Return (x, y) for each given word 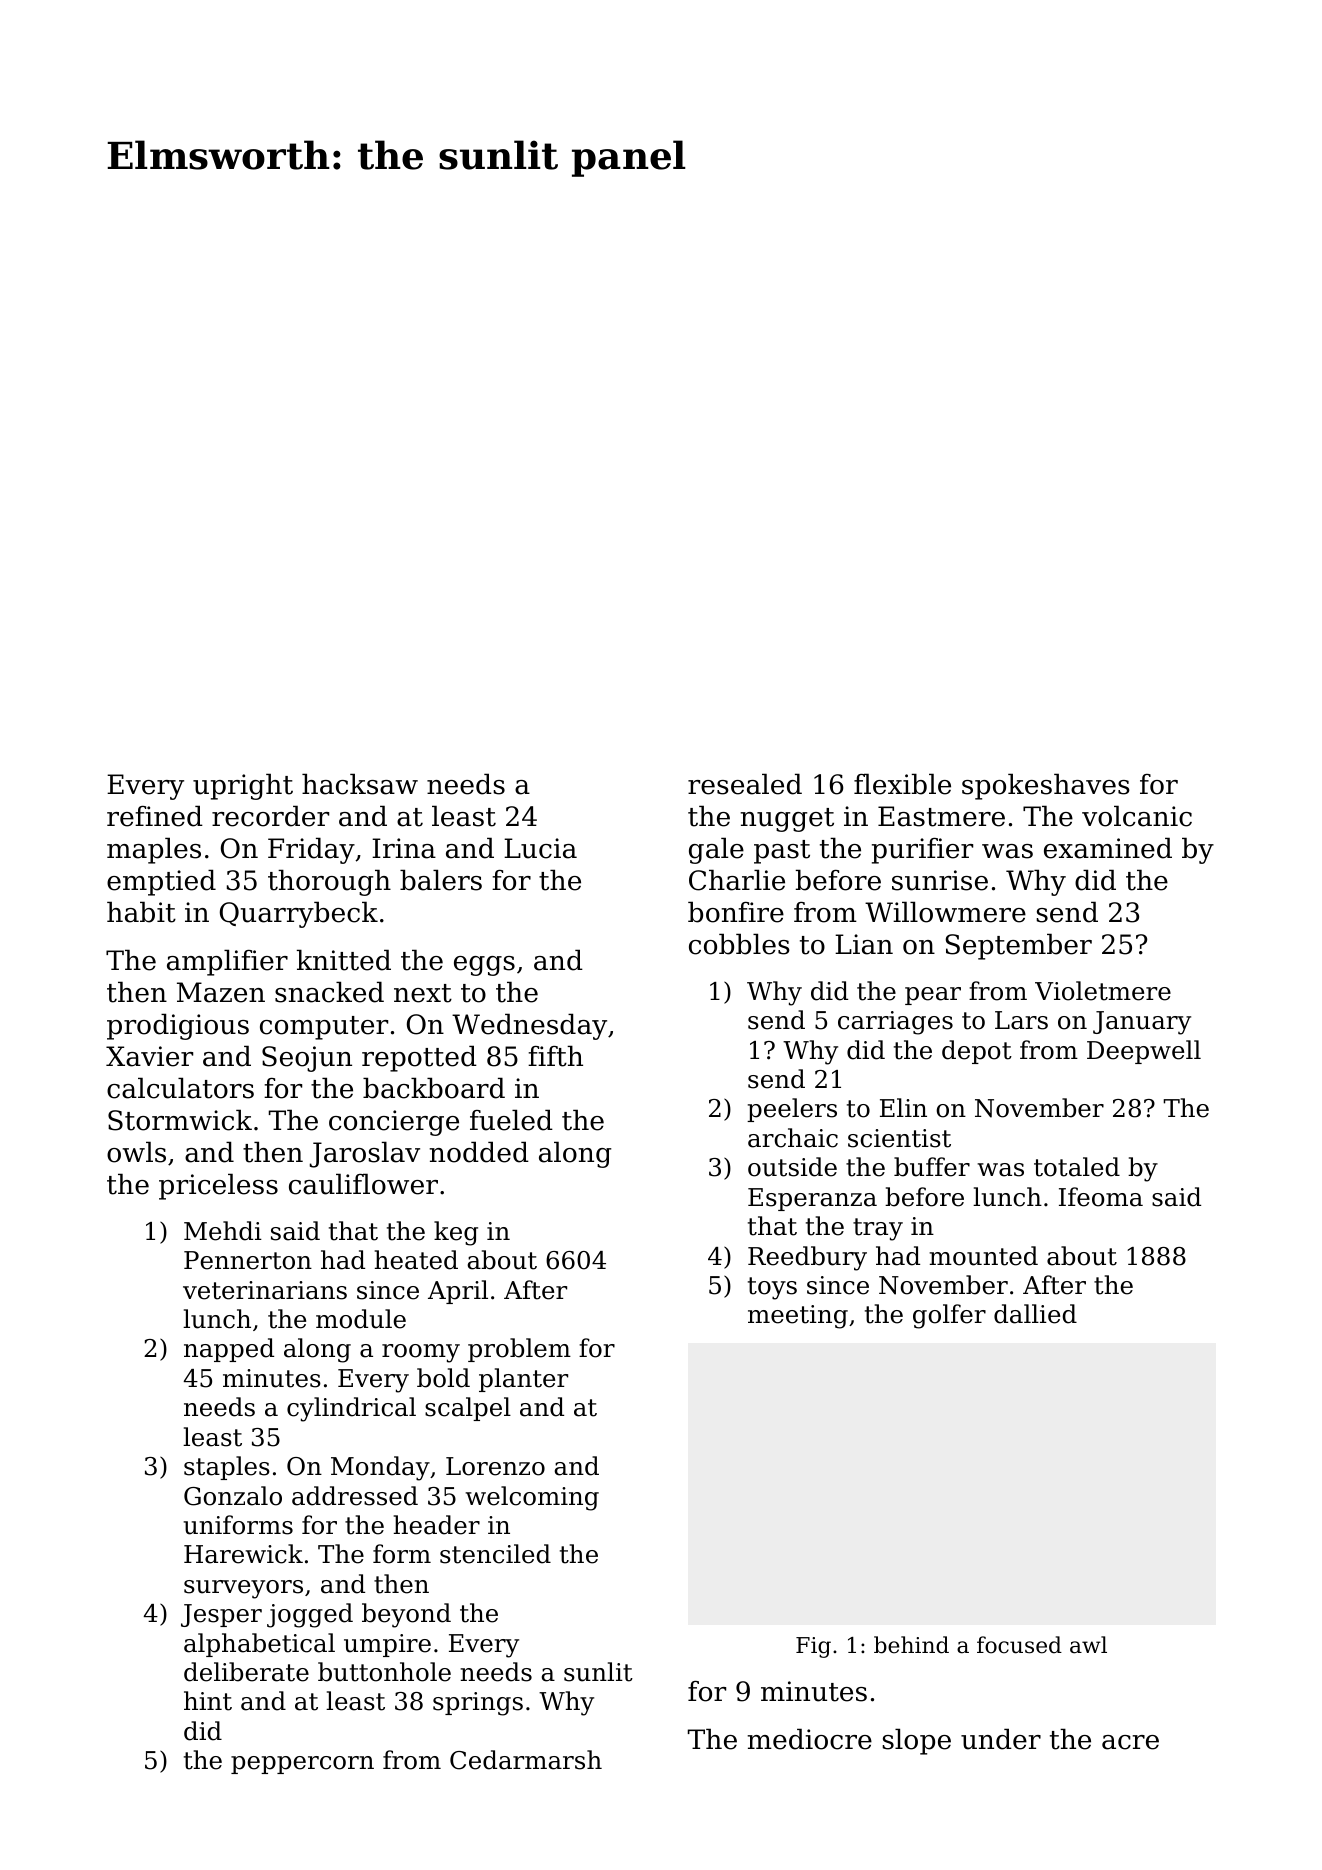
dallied (1035, 1314)
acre (1130, 1742)
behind (911, 1645)
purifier (922, 851)
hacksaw (360, 784)
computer (324, 1028)
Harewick (243, 1554)
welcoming (532, 1498)
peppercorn (302, 1765)
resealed (745, 784)
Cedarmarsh (526, 1760)
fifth (555, 1056)
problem (519, 1350)
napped (229, 1350)
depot (977, 1052)
